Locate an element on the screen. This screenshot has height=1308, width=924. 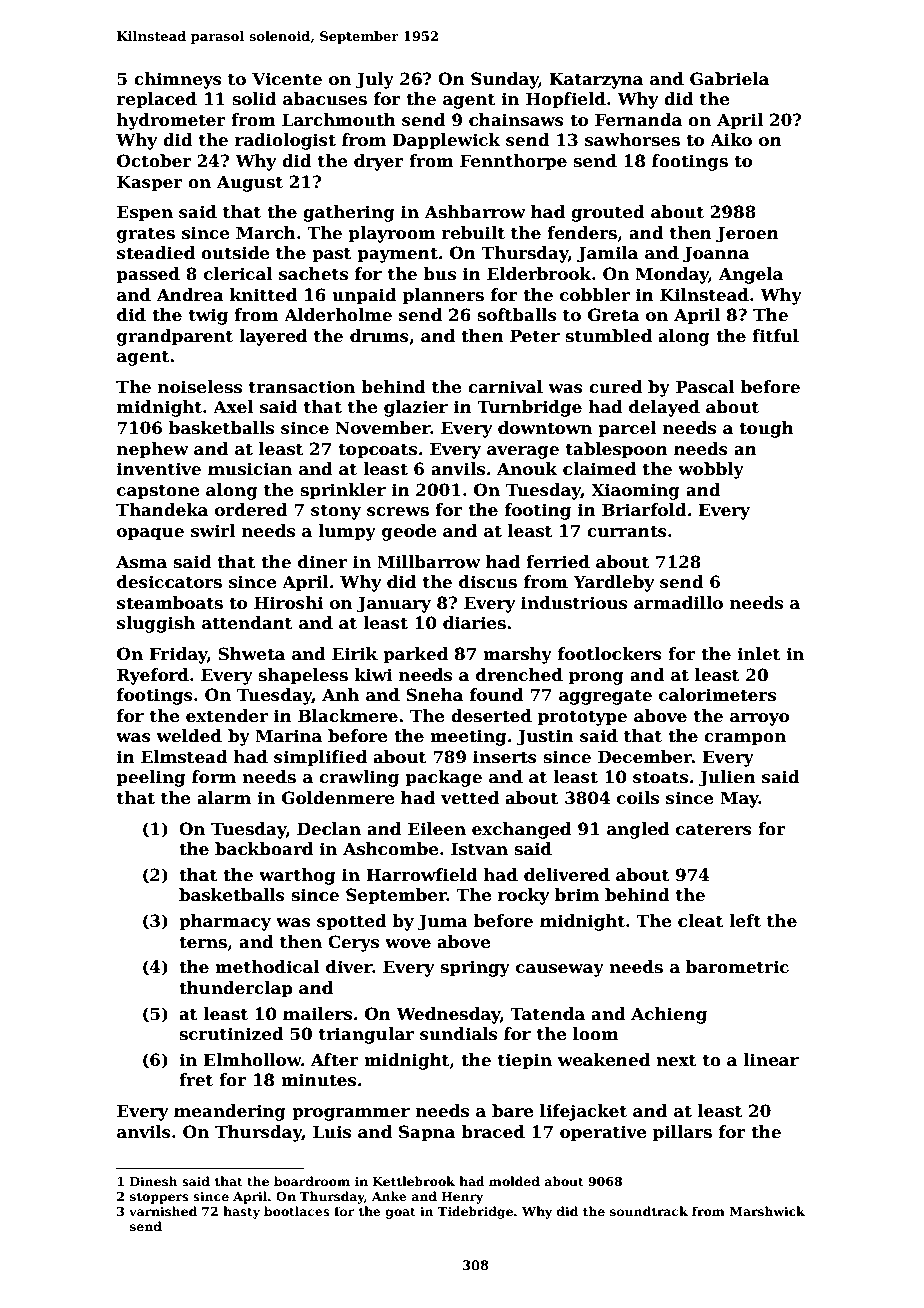
August is located at coordinates (250, 183).
